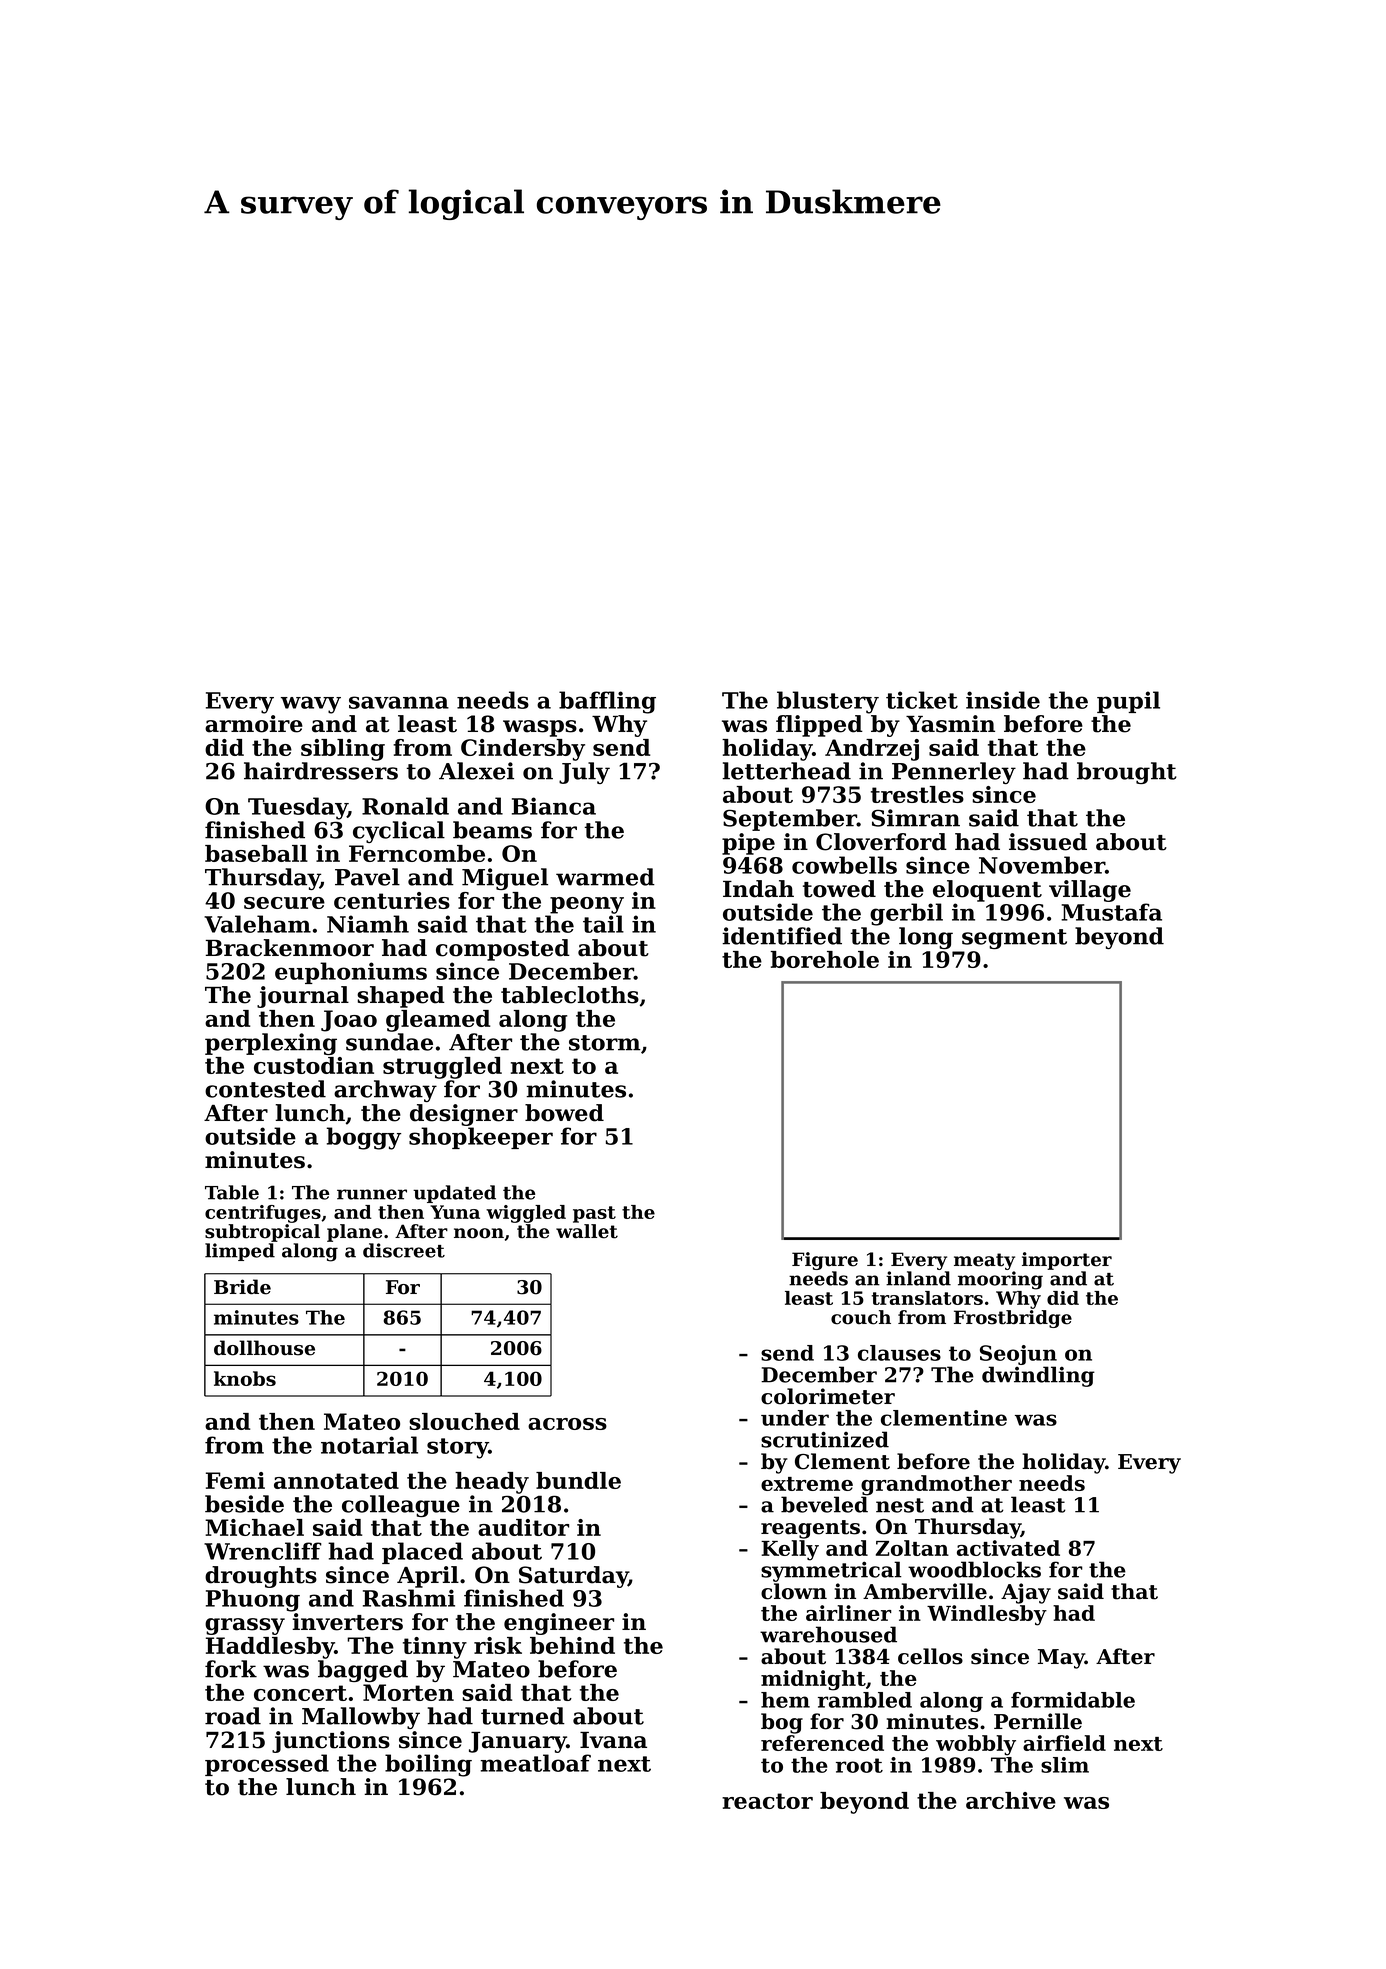 This document has height=1969, width=1386. I want to click on tinny, so click(435, 1648).
